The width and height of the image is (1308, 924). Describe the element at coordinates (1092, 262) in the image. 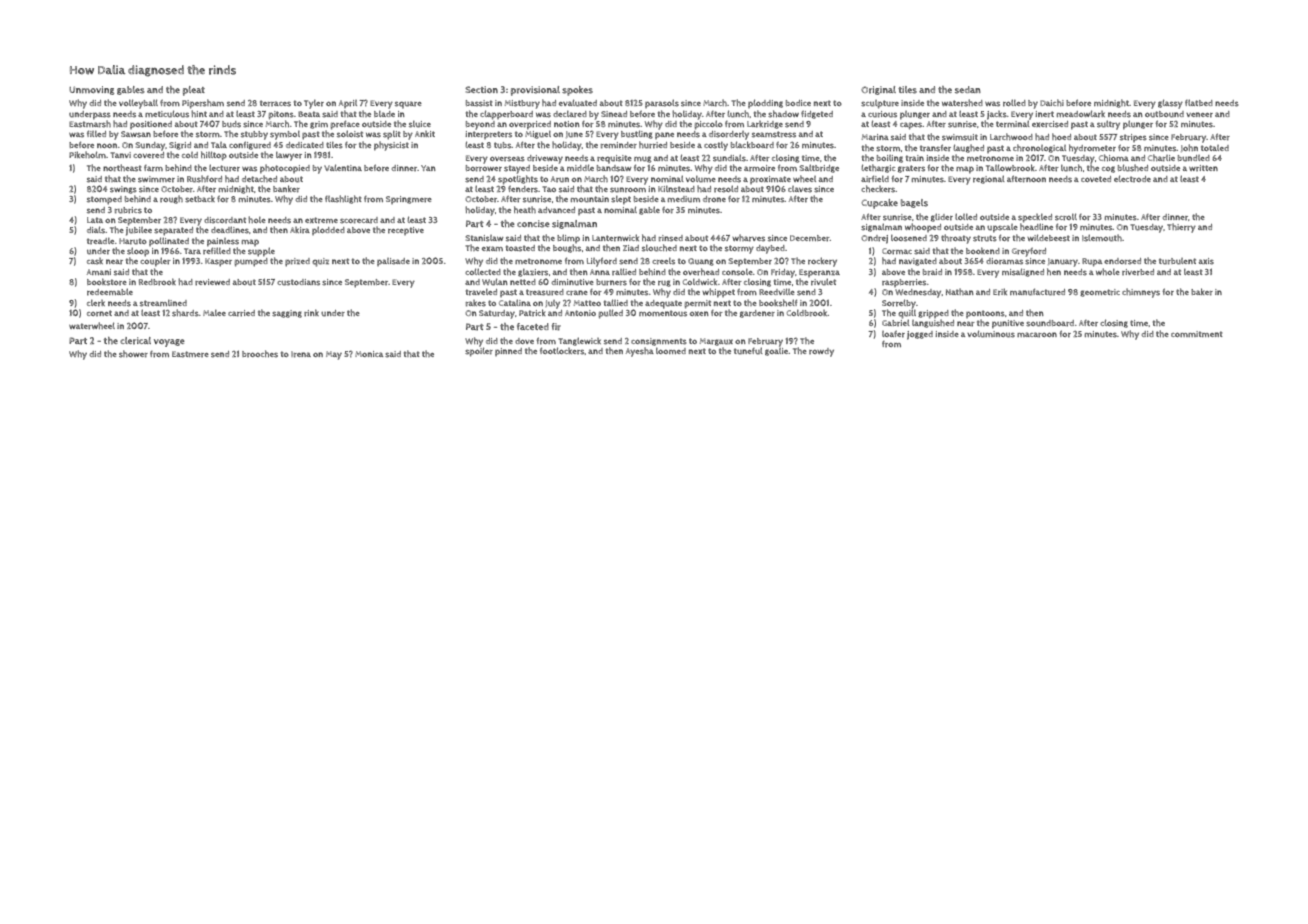

I see `Rupa` at that location.
